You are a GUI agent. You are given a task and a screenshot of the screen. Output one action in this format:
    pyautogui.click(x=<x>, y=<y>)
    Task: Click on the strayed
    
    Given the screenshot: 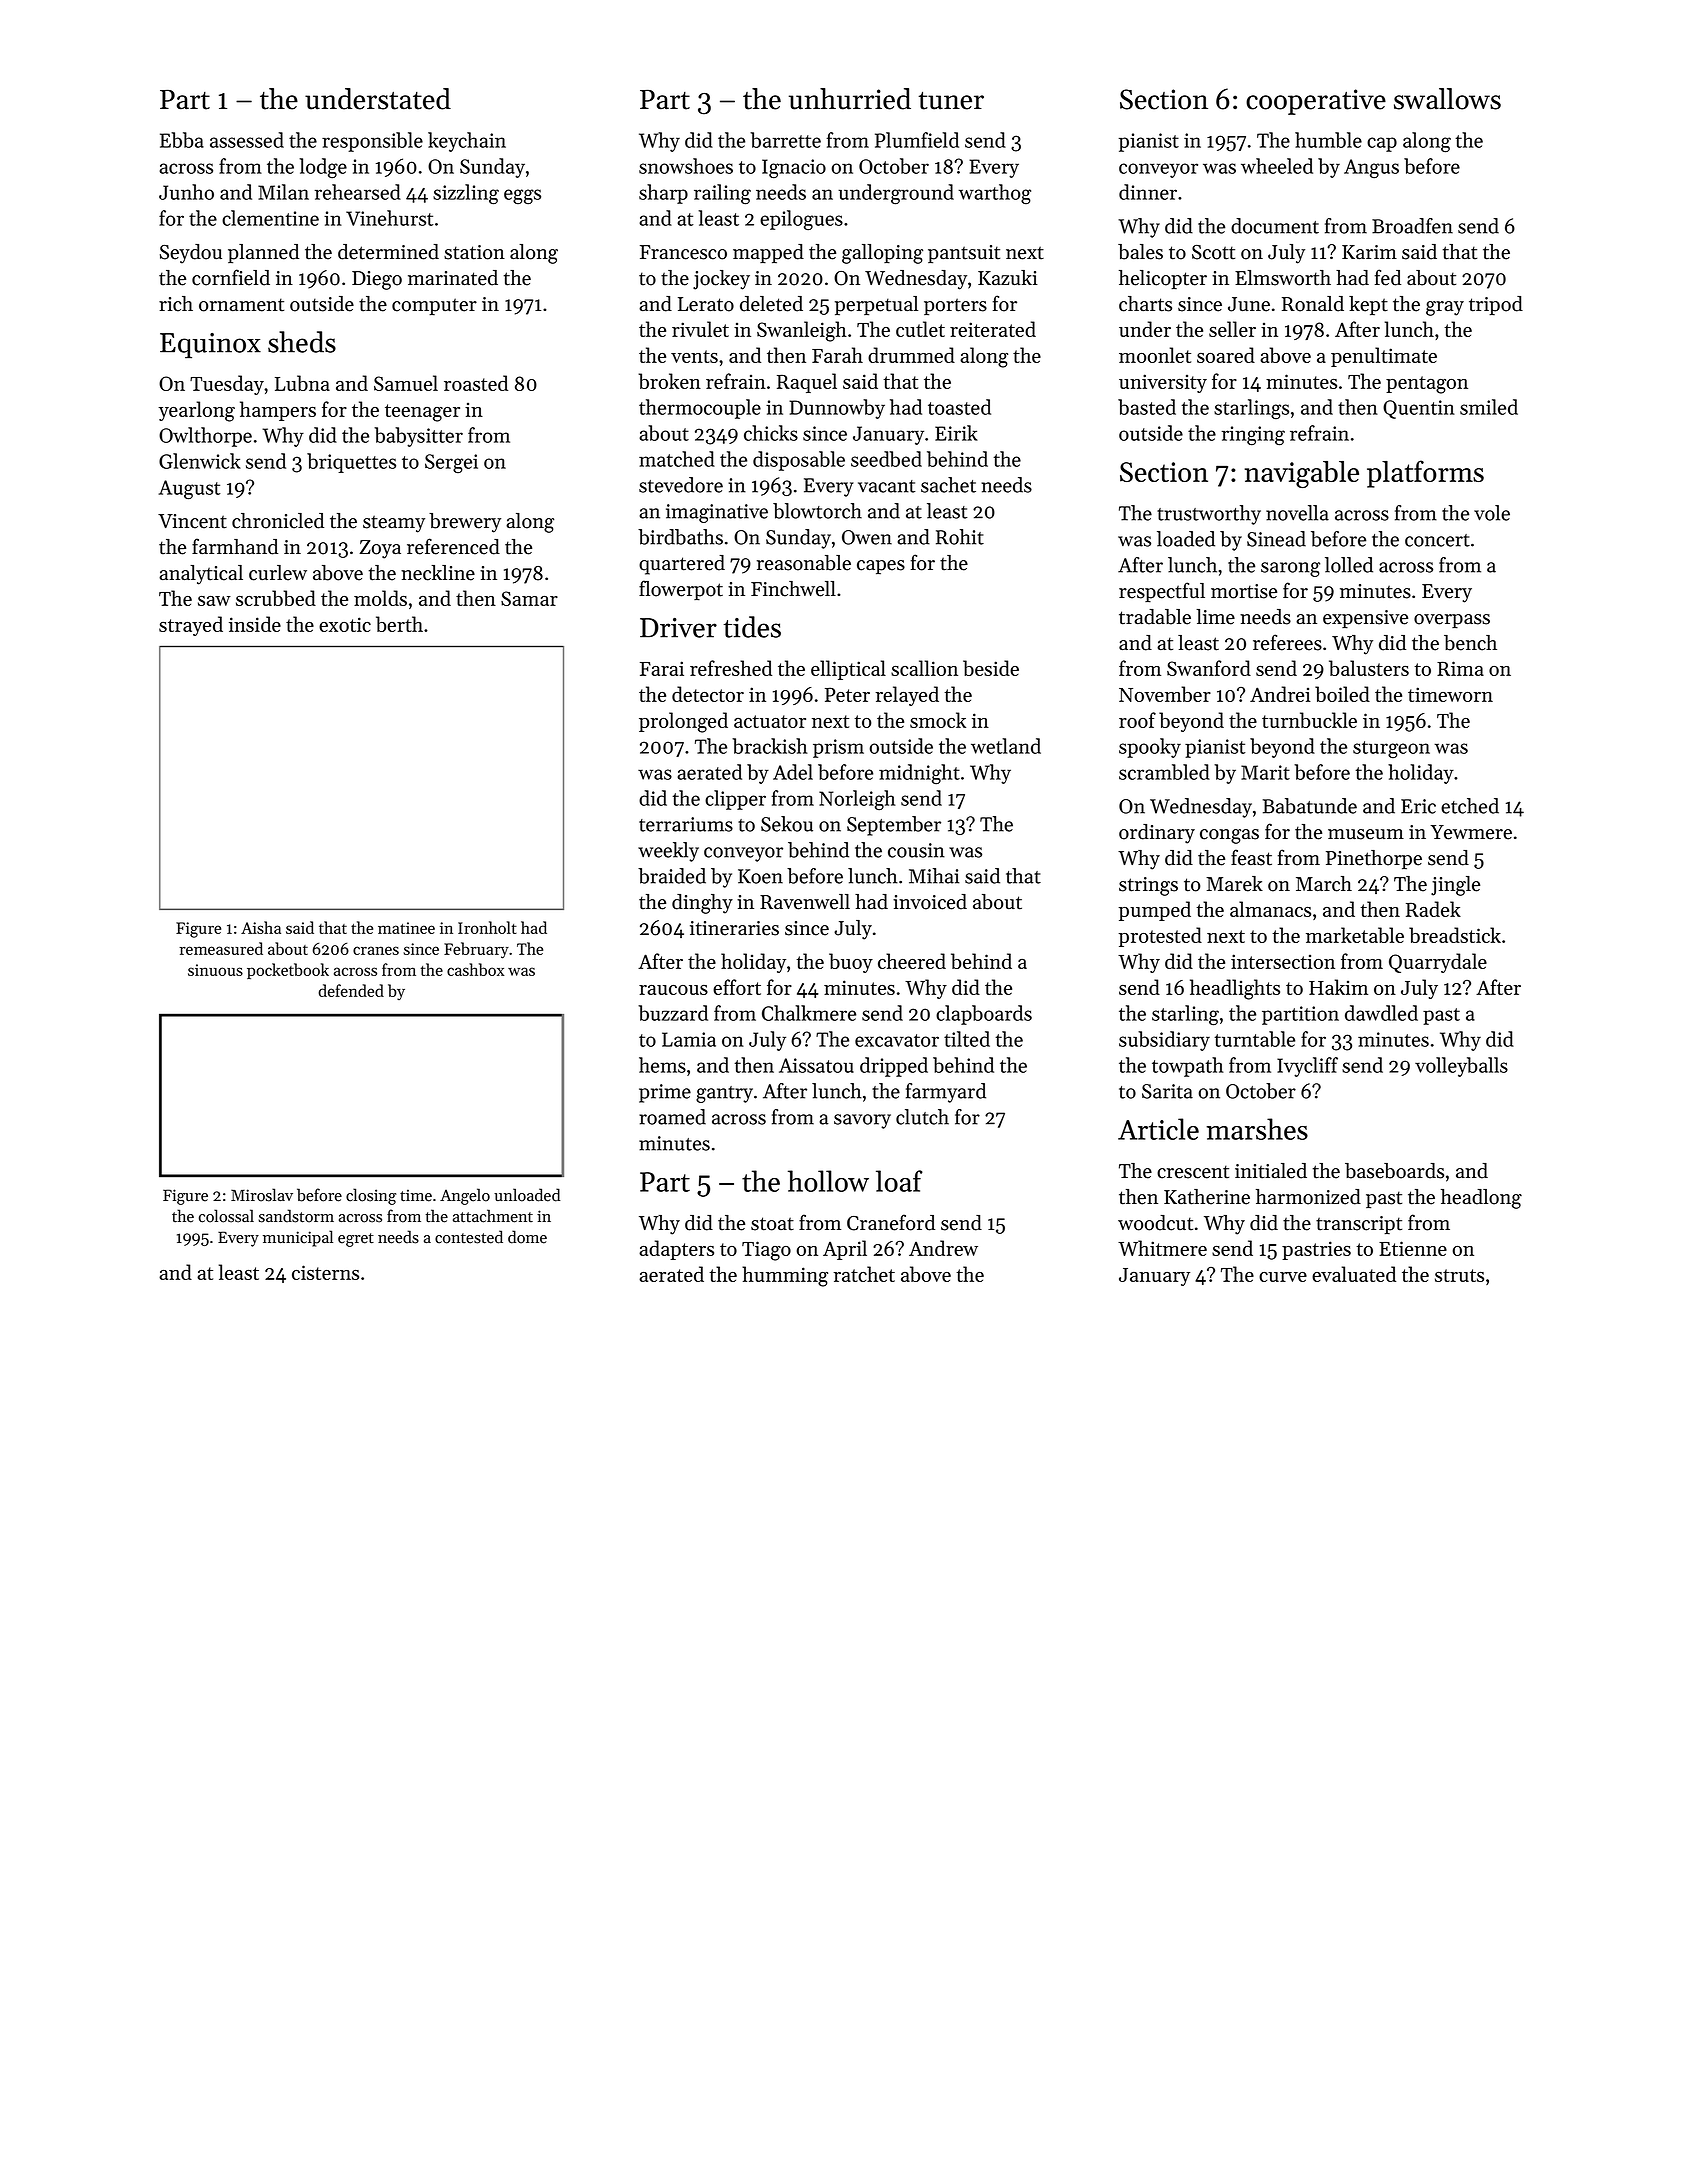 What is the action you would take?
    pyautogui.click(x=191, y=626)
